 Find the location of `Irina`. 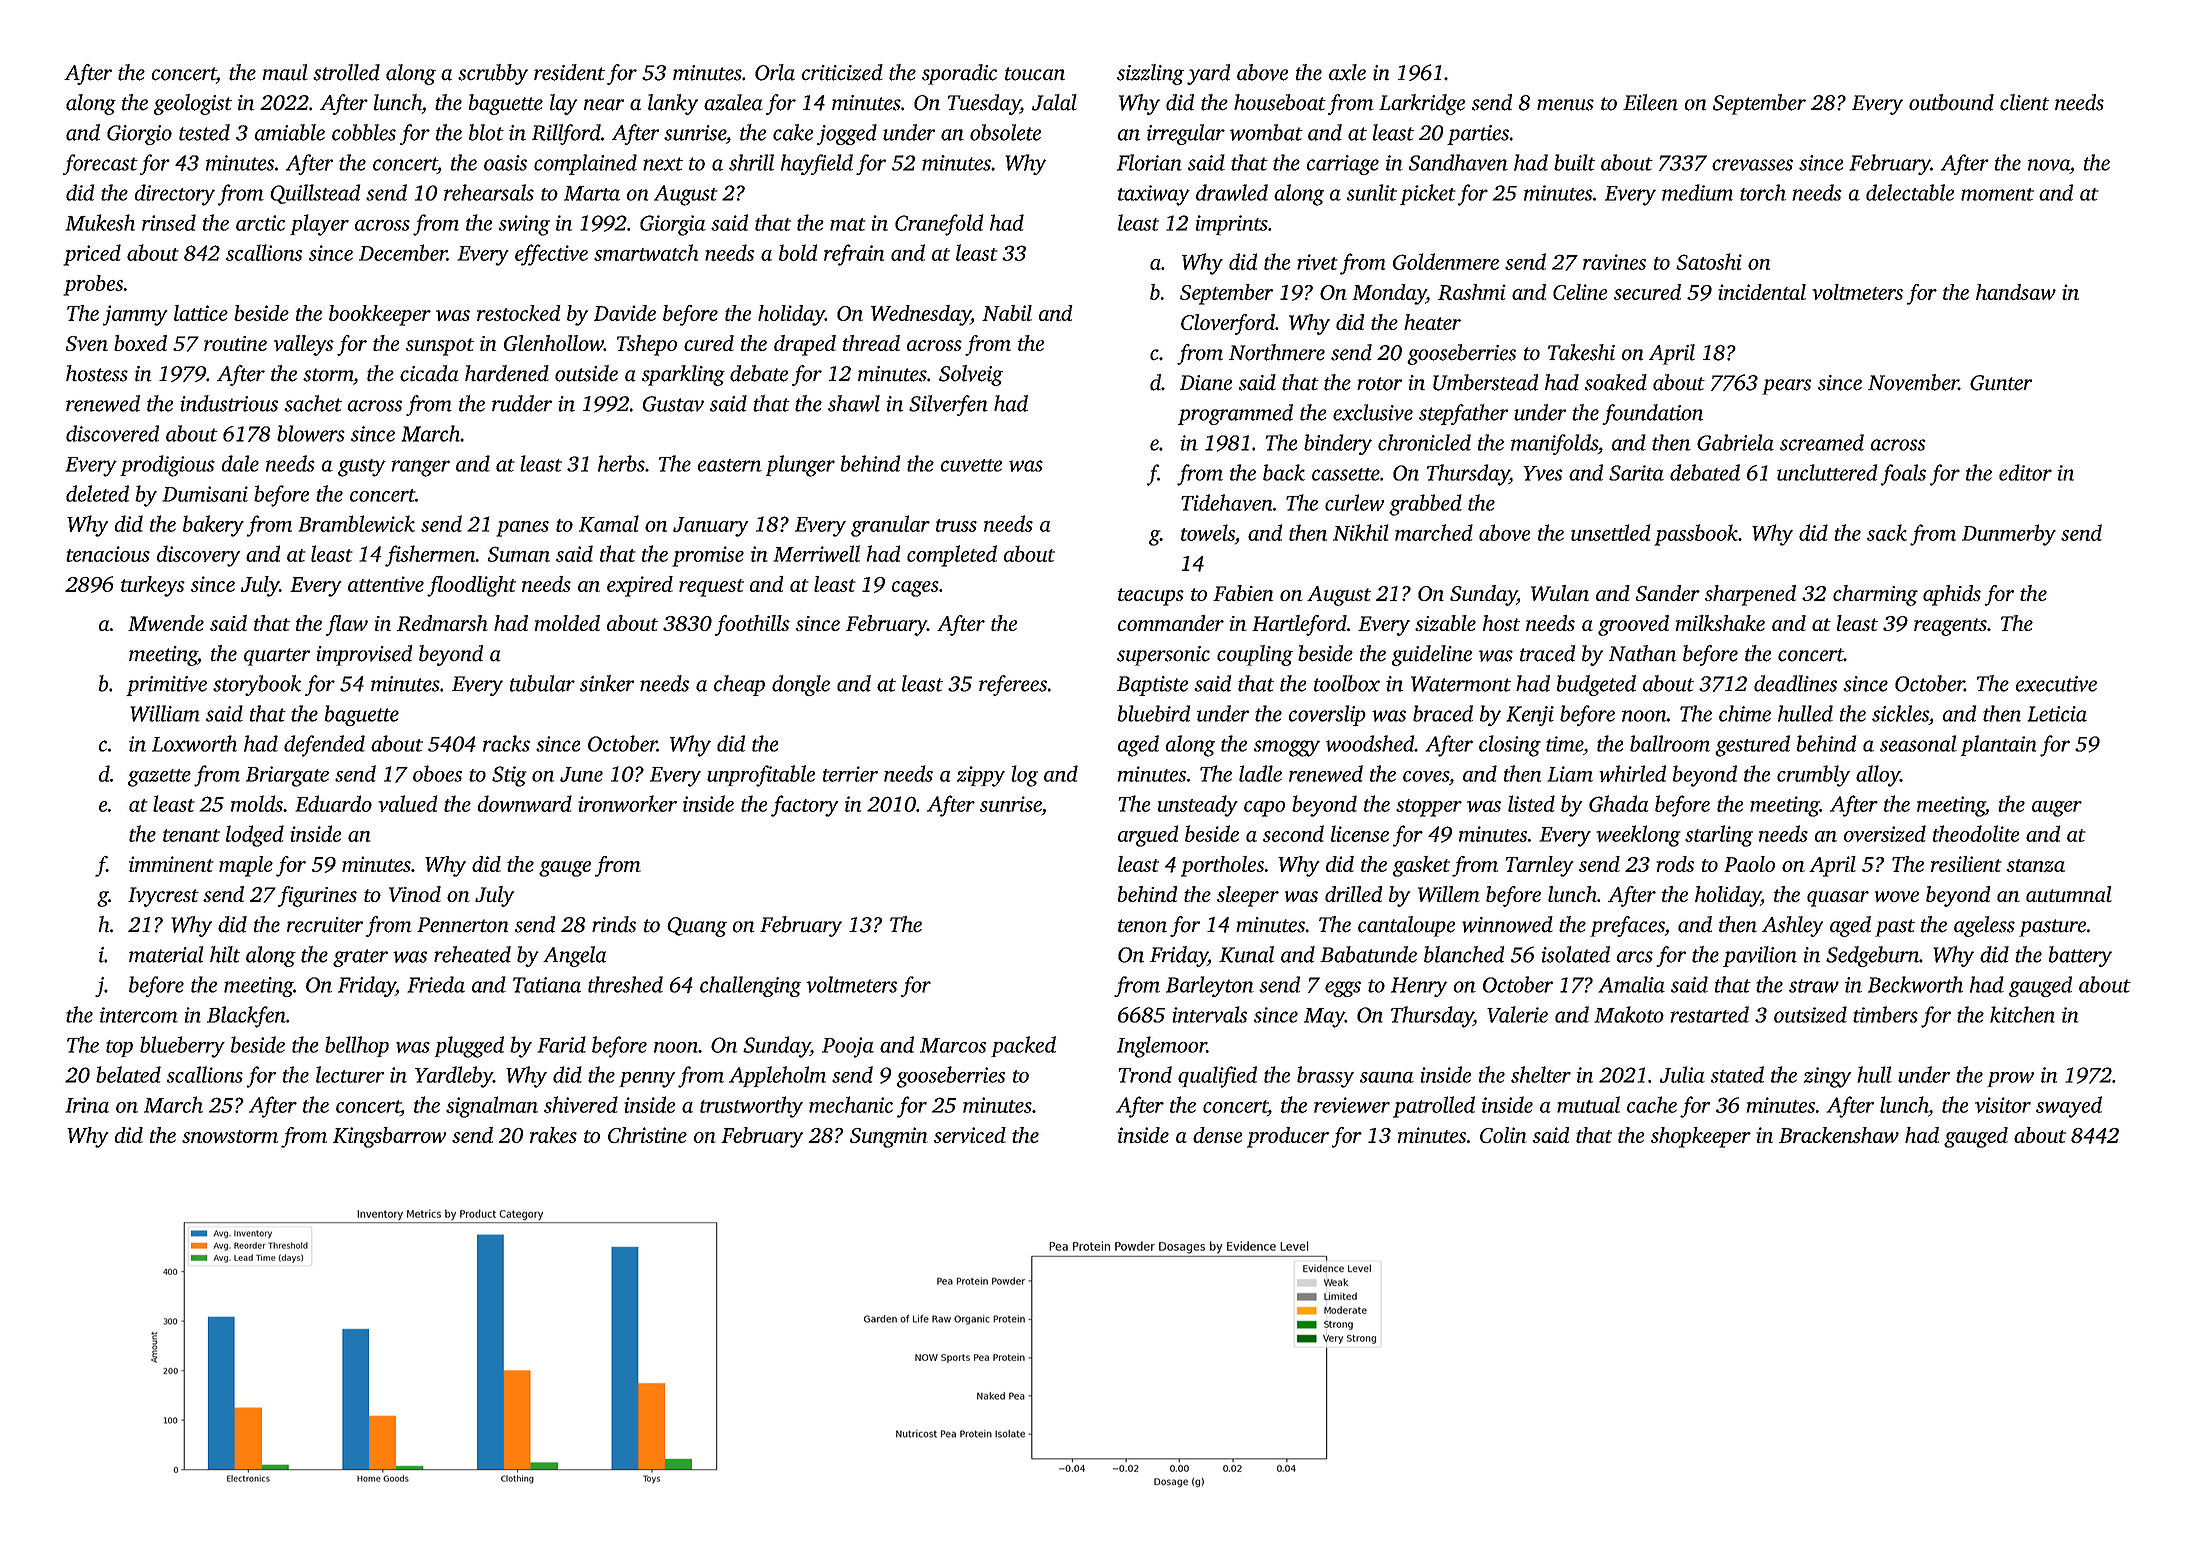

Irina is located at coordinates (87, 1105).
